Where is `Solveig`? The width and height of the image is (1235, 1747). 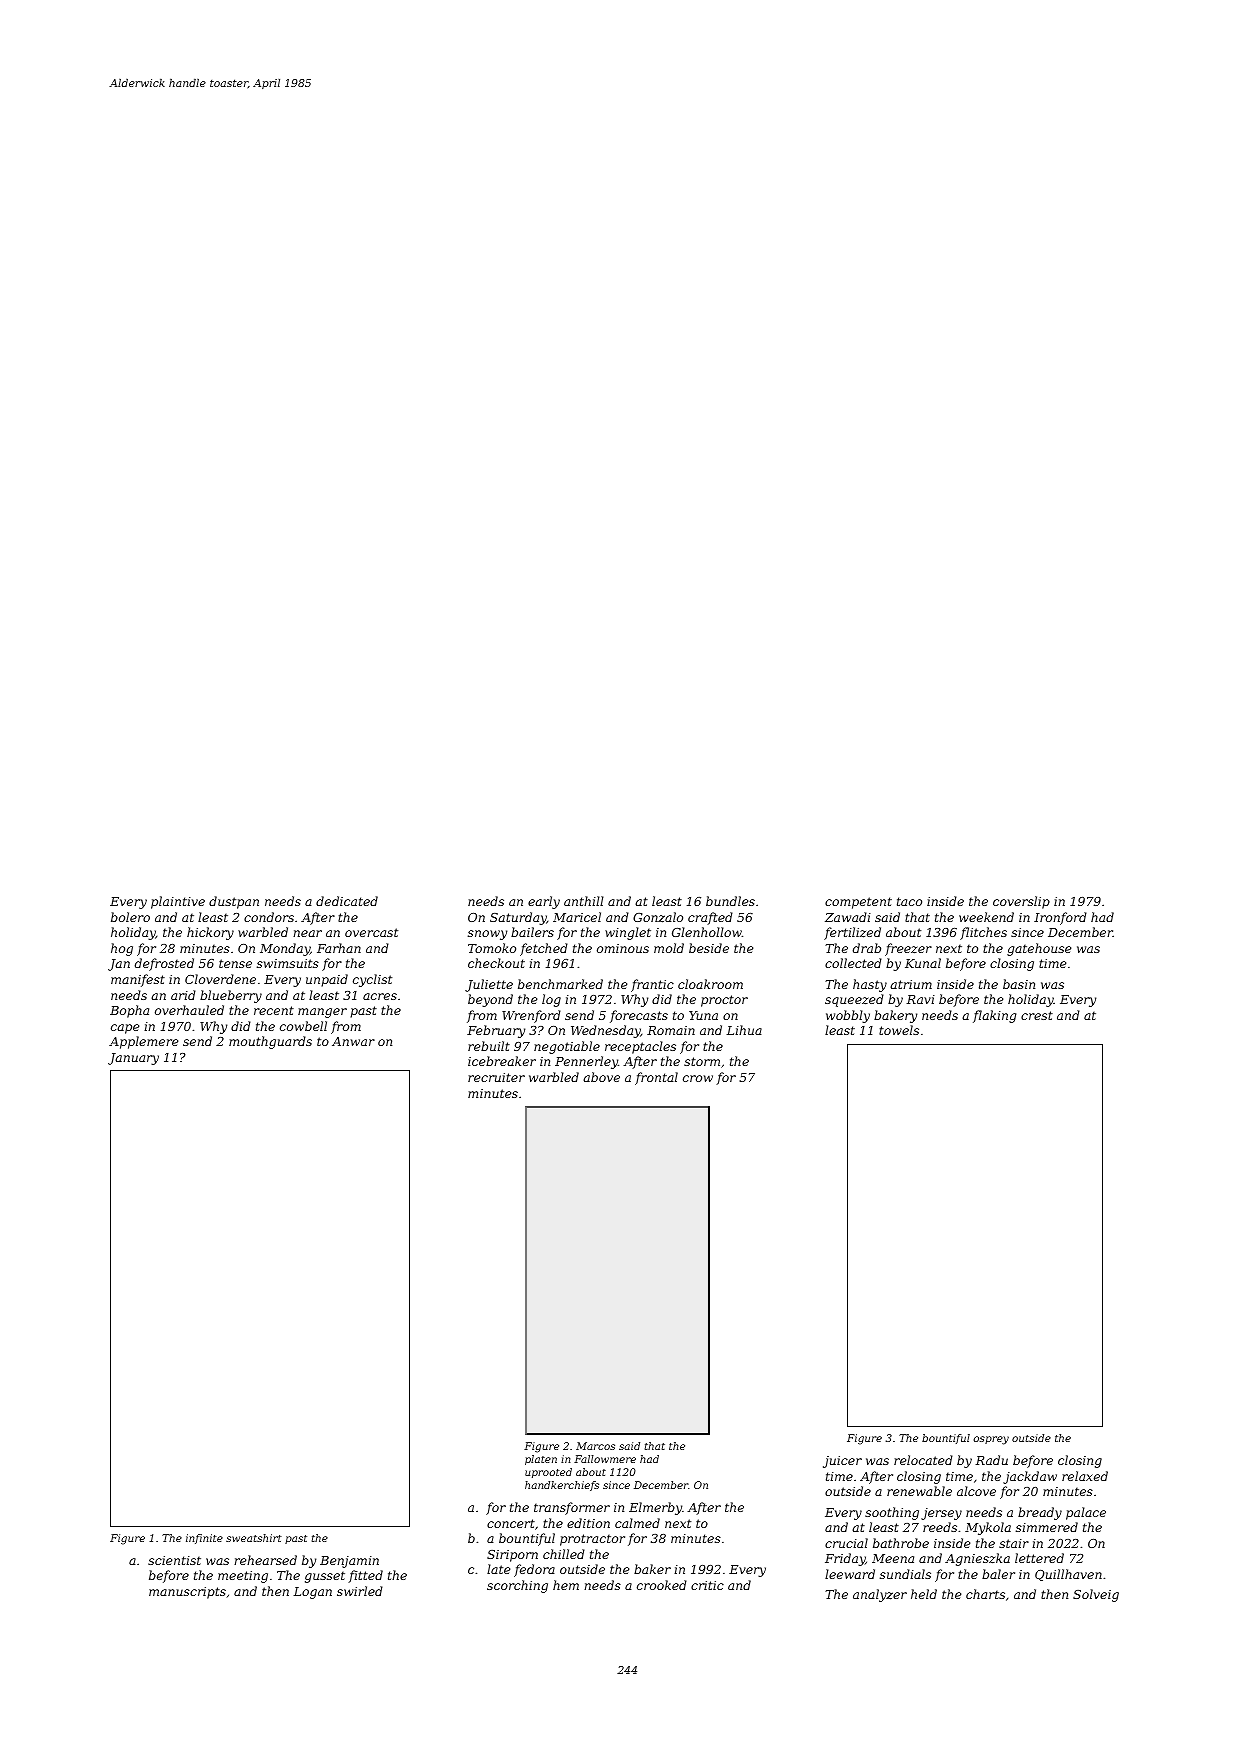 Solveig is located at coordinates (1096, 1595).
